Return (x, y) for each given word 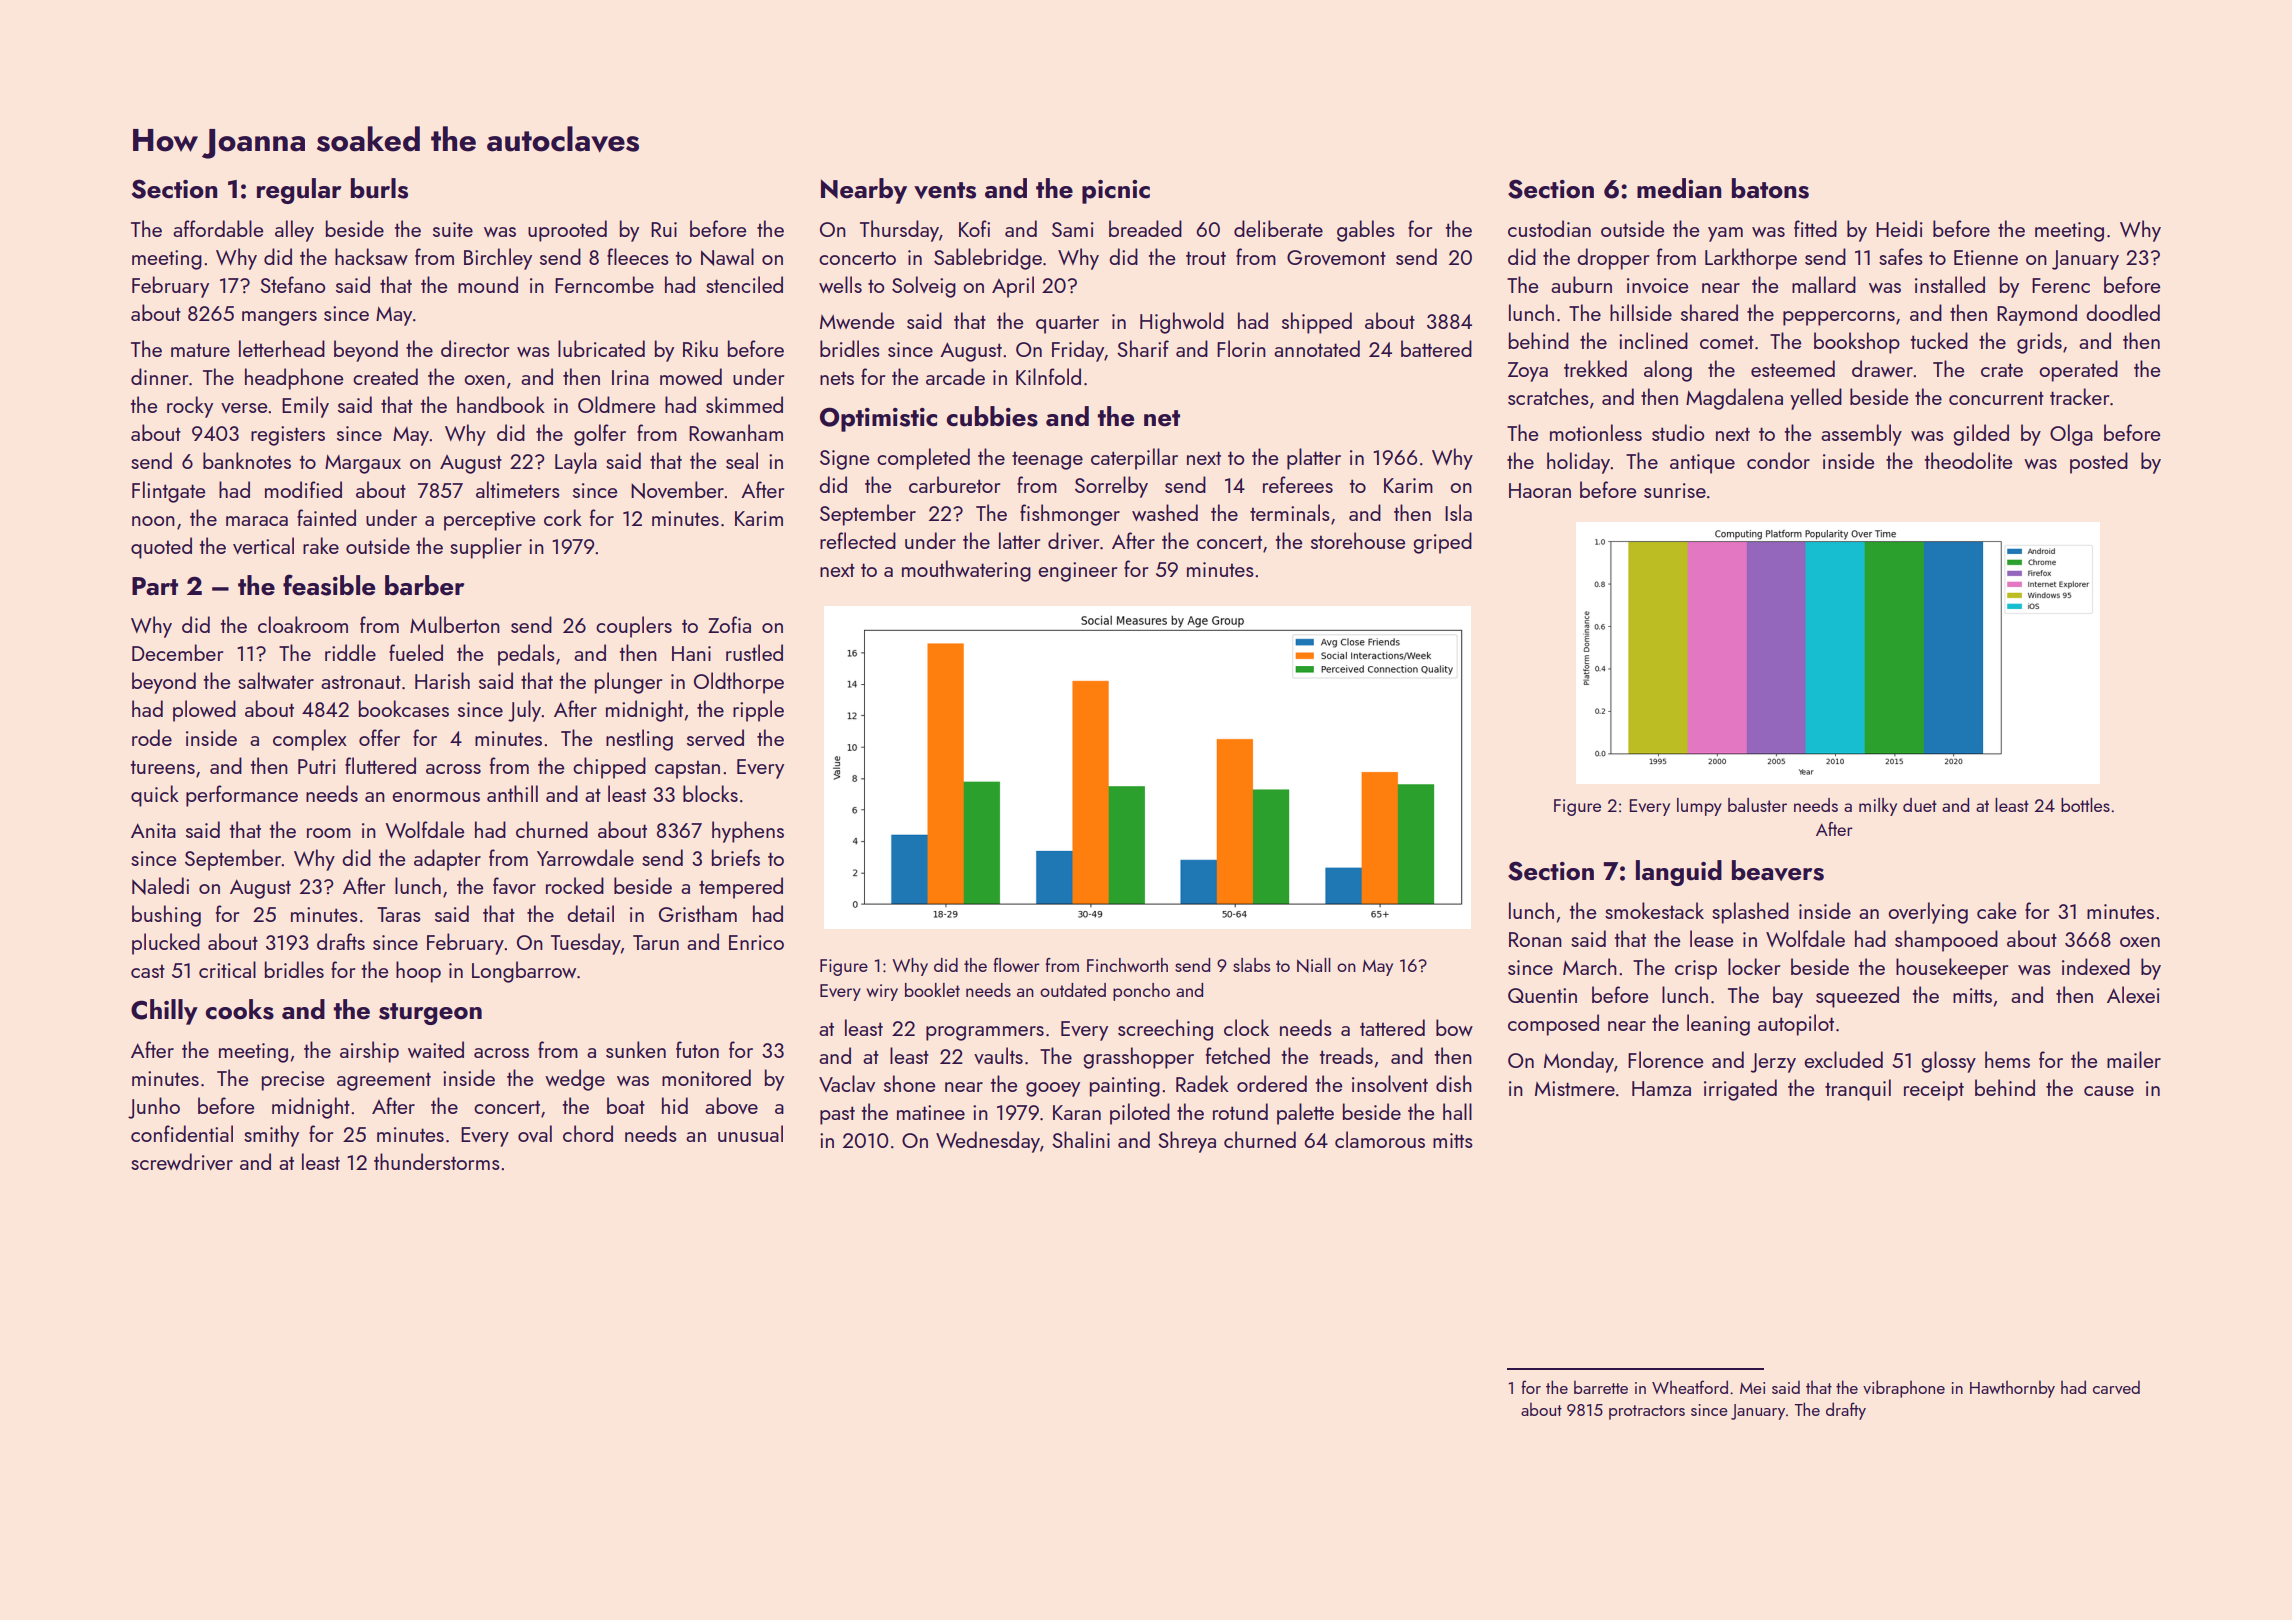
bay (1788, 997)
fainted (326, 517)
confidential (182, 1133)
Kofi (974, 228)
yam (1725, 234)
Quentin (1542, 995)
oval (535, 1133)
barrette (1601, 1387)
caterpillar (1134, 459)
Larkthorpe (1751, 259)
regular (299, 191)
